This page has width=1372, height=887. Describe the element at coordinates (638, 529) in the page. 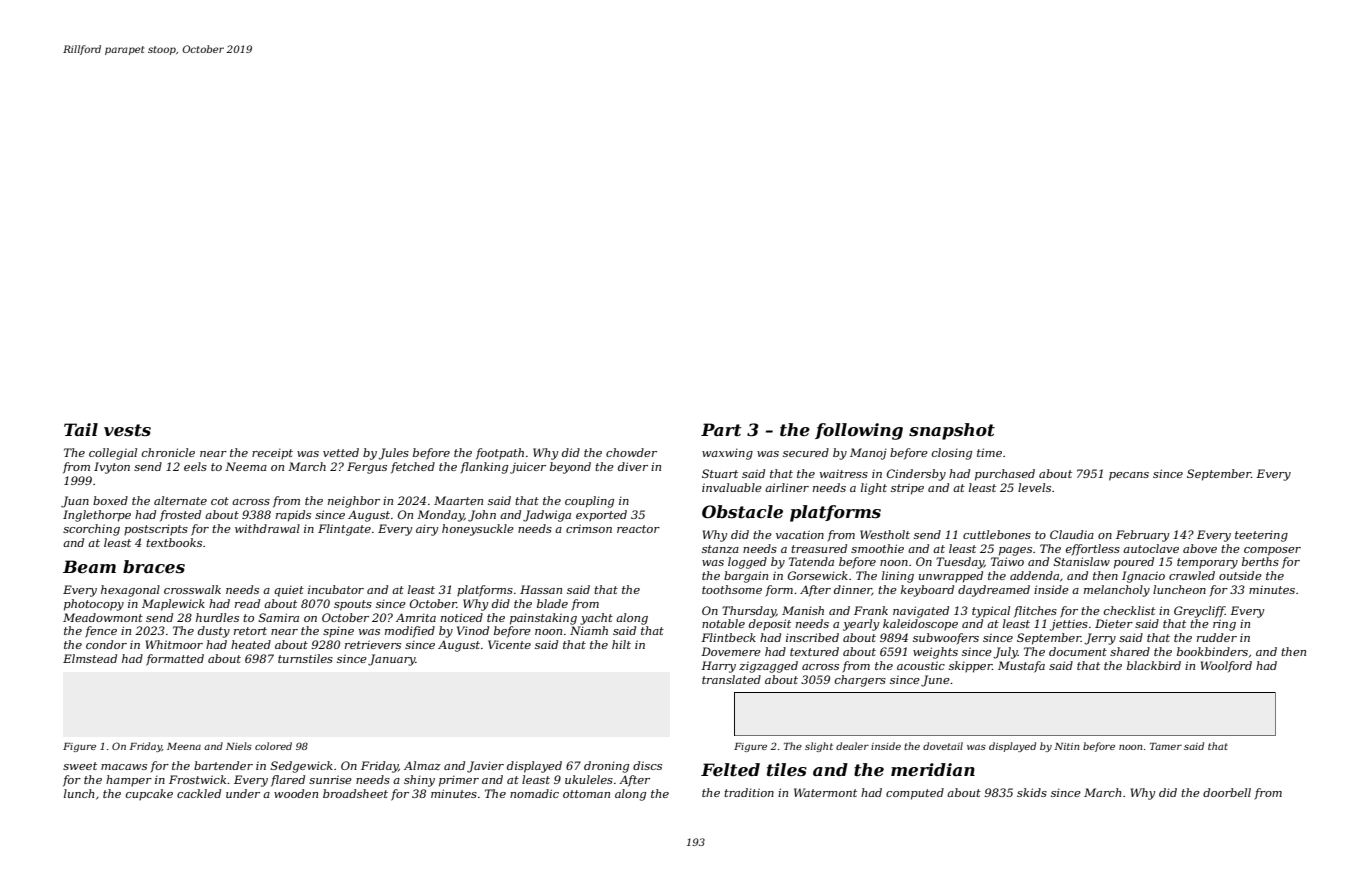

I see `reactor` at that location.
